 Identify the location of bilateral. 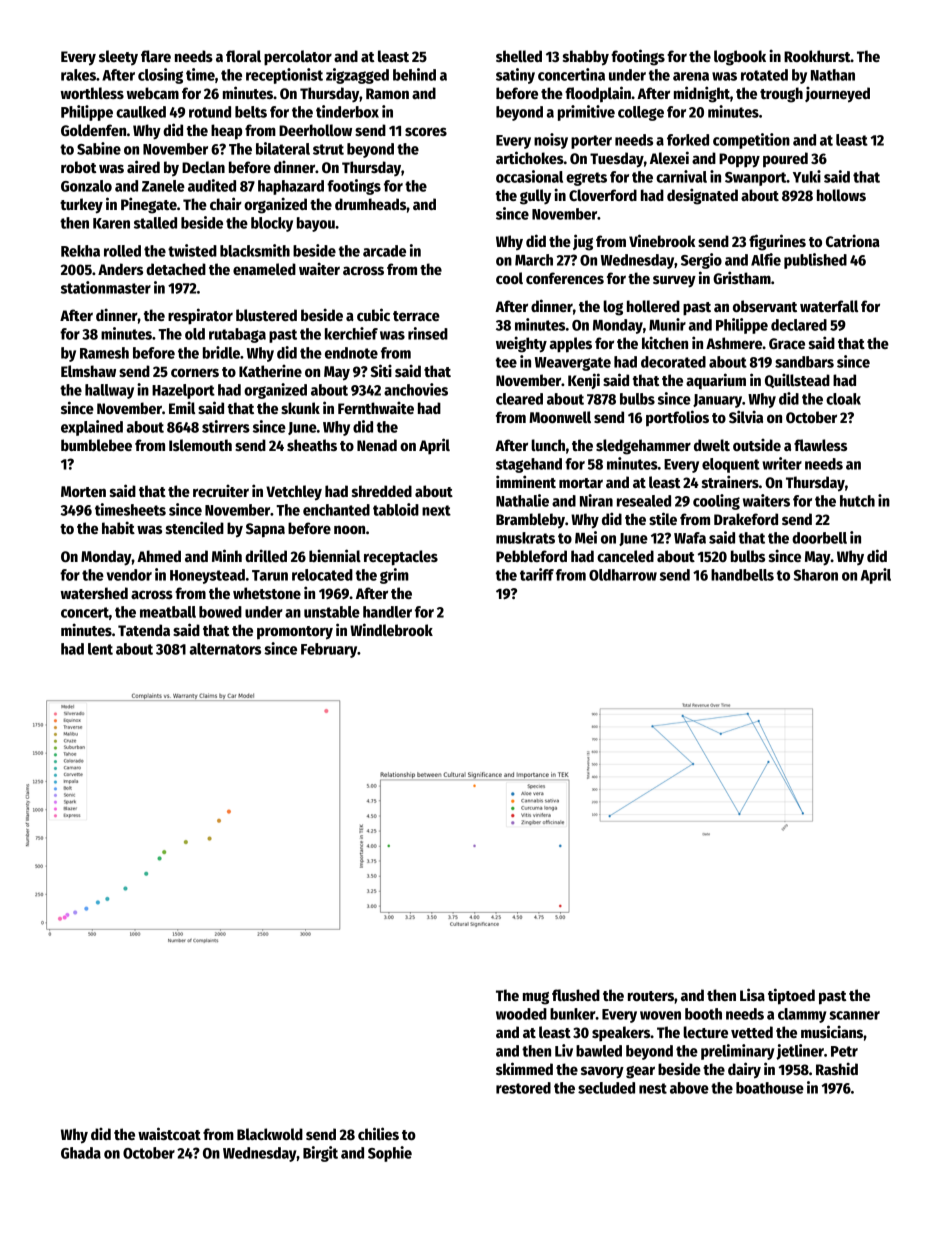
(283, 148).
